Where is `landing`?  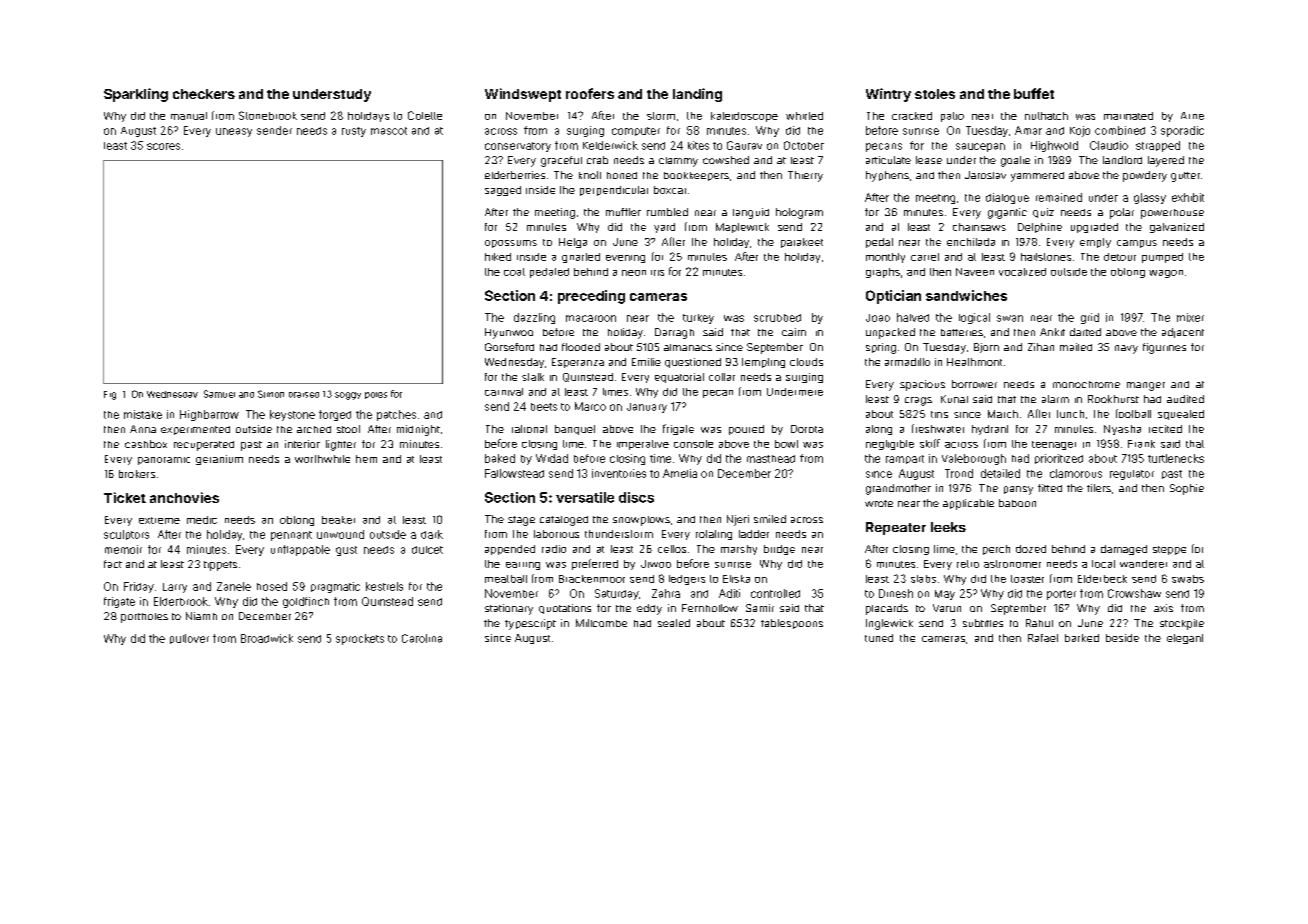
landing is located at coordinates (697, 95).
